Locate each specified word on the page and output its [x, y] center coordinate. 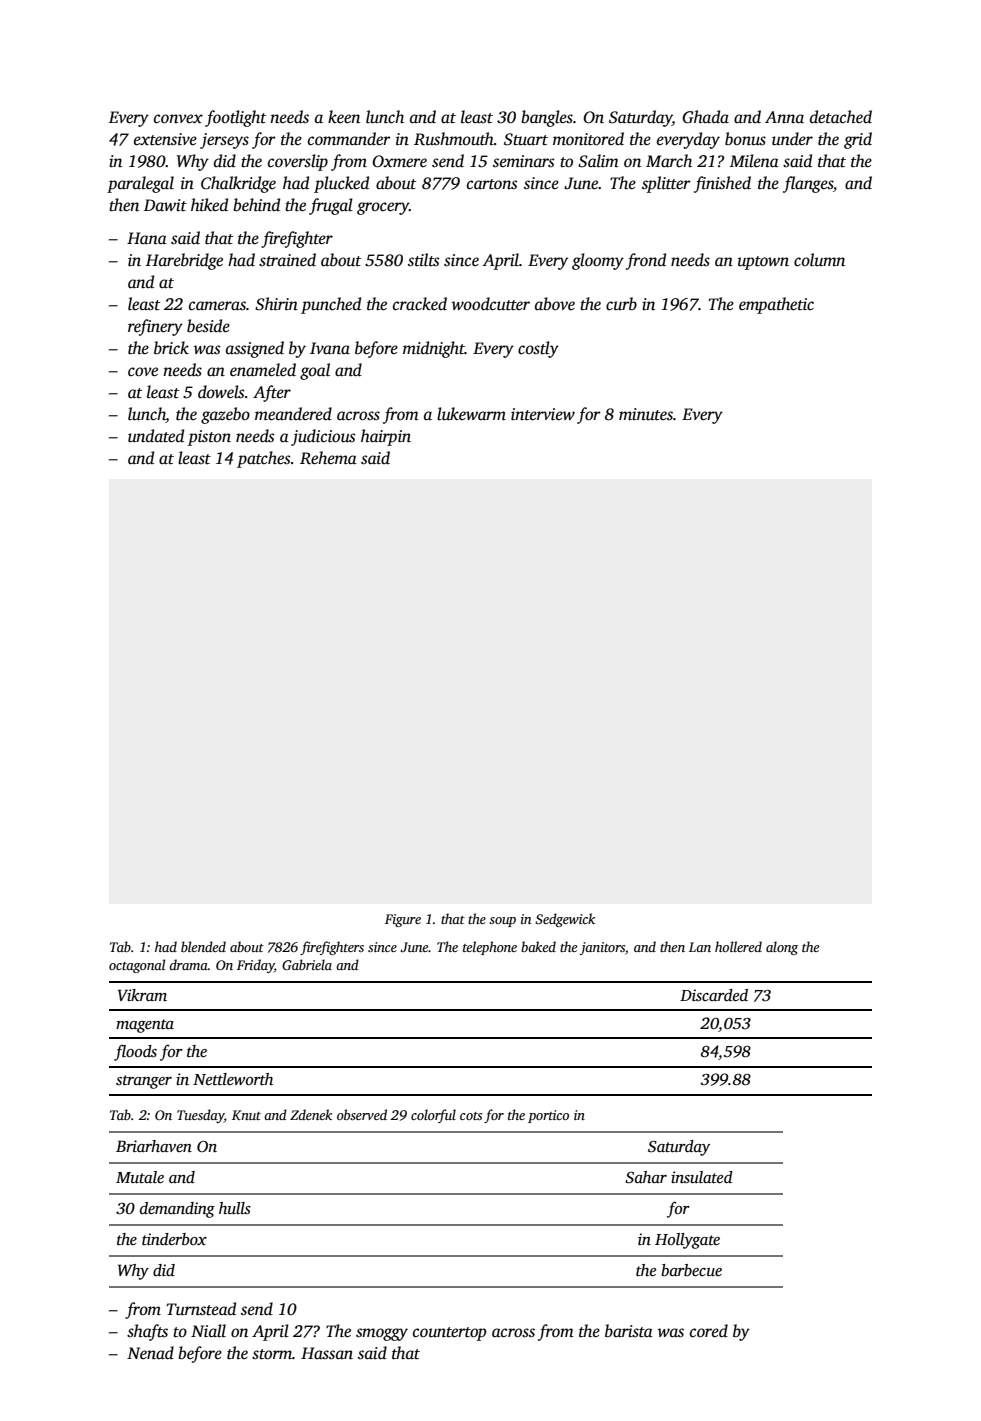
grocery [383, 208]
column [819, 259]
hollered [738, 946]
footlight [235, 118]
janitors [602, 948]
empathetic [776, 305]
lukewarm [471, 414]
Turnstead [201, 1309]
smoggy [382, 1334]
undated [156, 436]
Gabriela [307, 964]
